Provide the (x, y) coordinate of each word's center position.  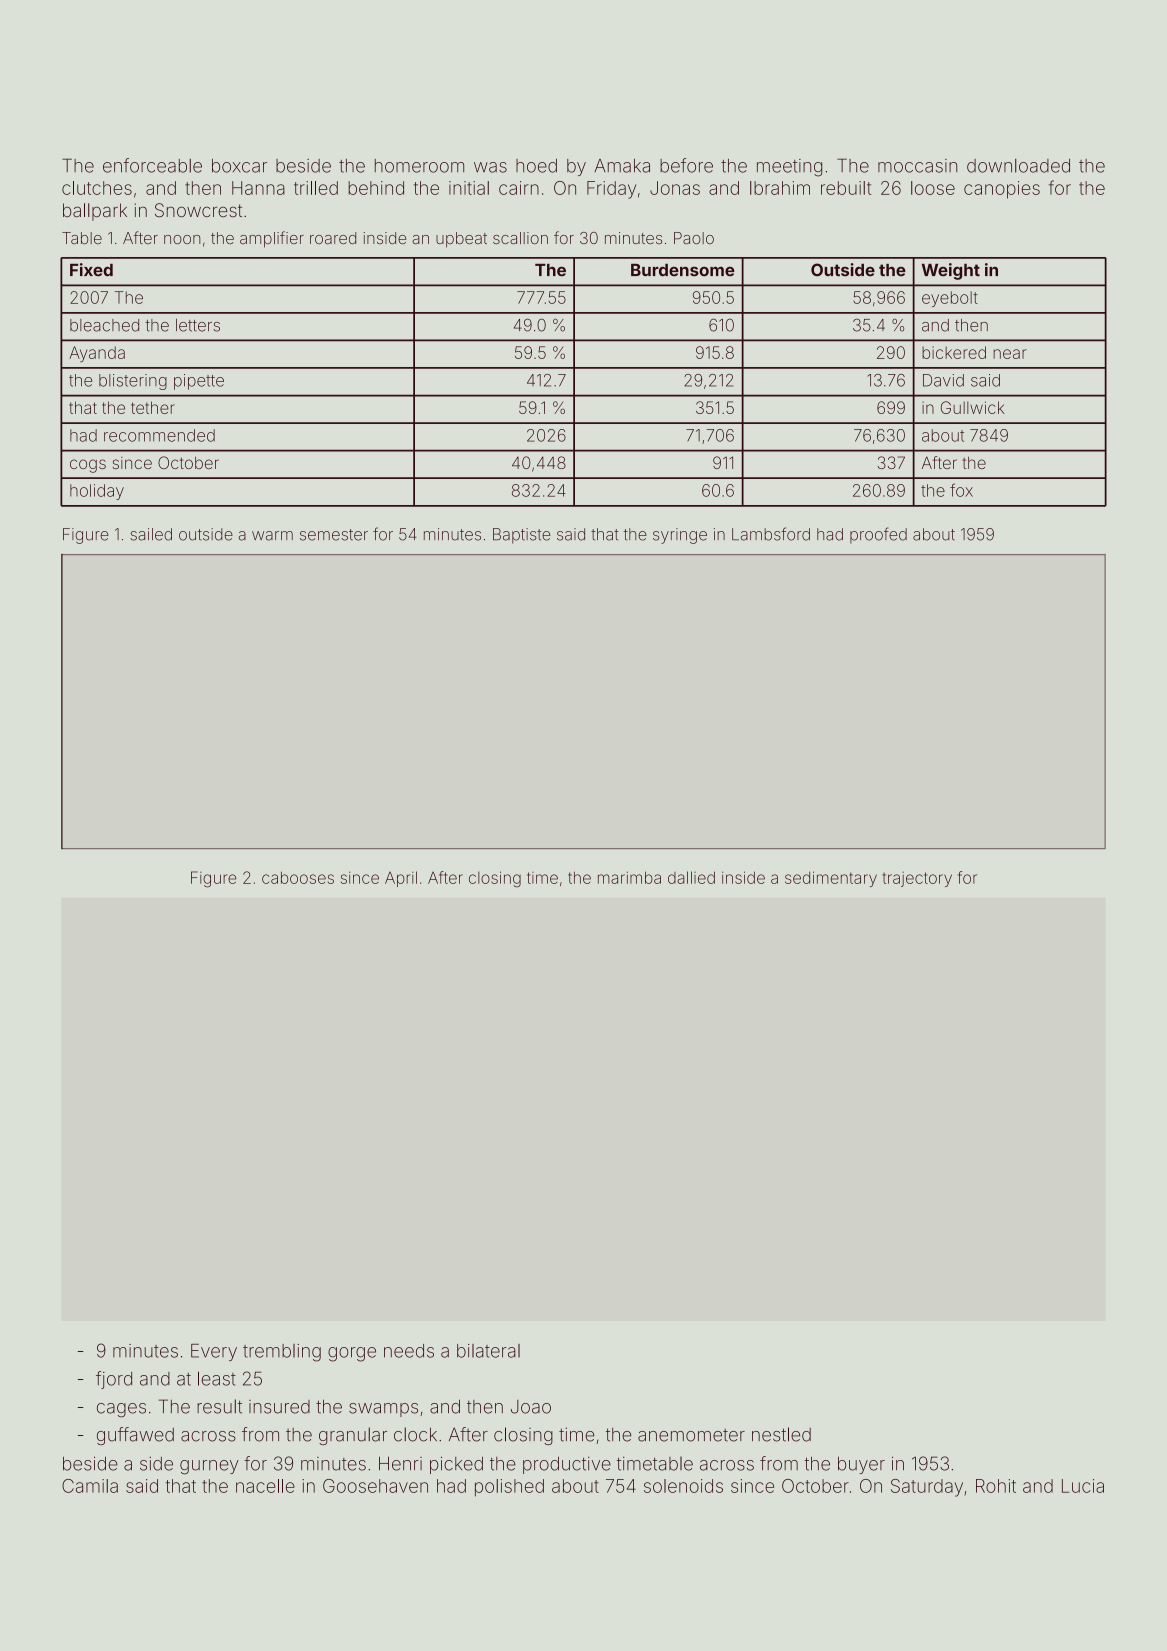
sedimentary (831, 879)
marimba (629, 877)
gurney (209, 1467)
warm (272, 536)
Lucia (1083, 1486)
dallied (691, 877)
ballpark (95, 212)
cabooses (298, 878)
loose (933, 188)
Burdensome (683, 270)
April (401, 879)
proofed (878, 535)
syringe (680, 536)
